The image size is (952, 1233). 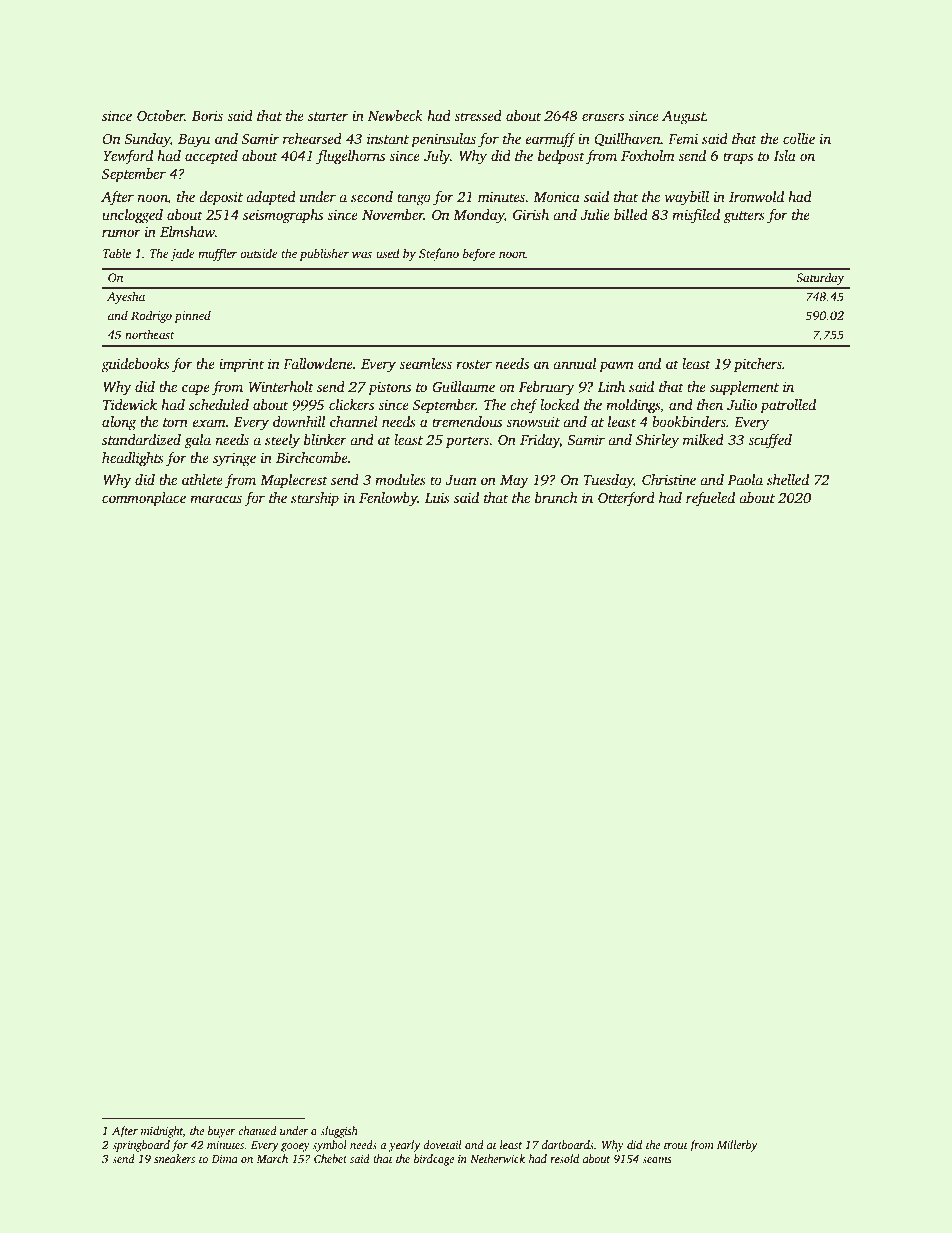 What do you see at coordinates (128, 157) in the screenshot?
I see `Yewford` at bounding box center [128, 157].
